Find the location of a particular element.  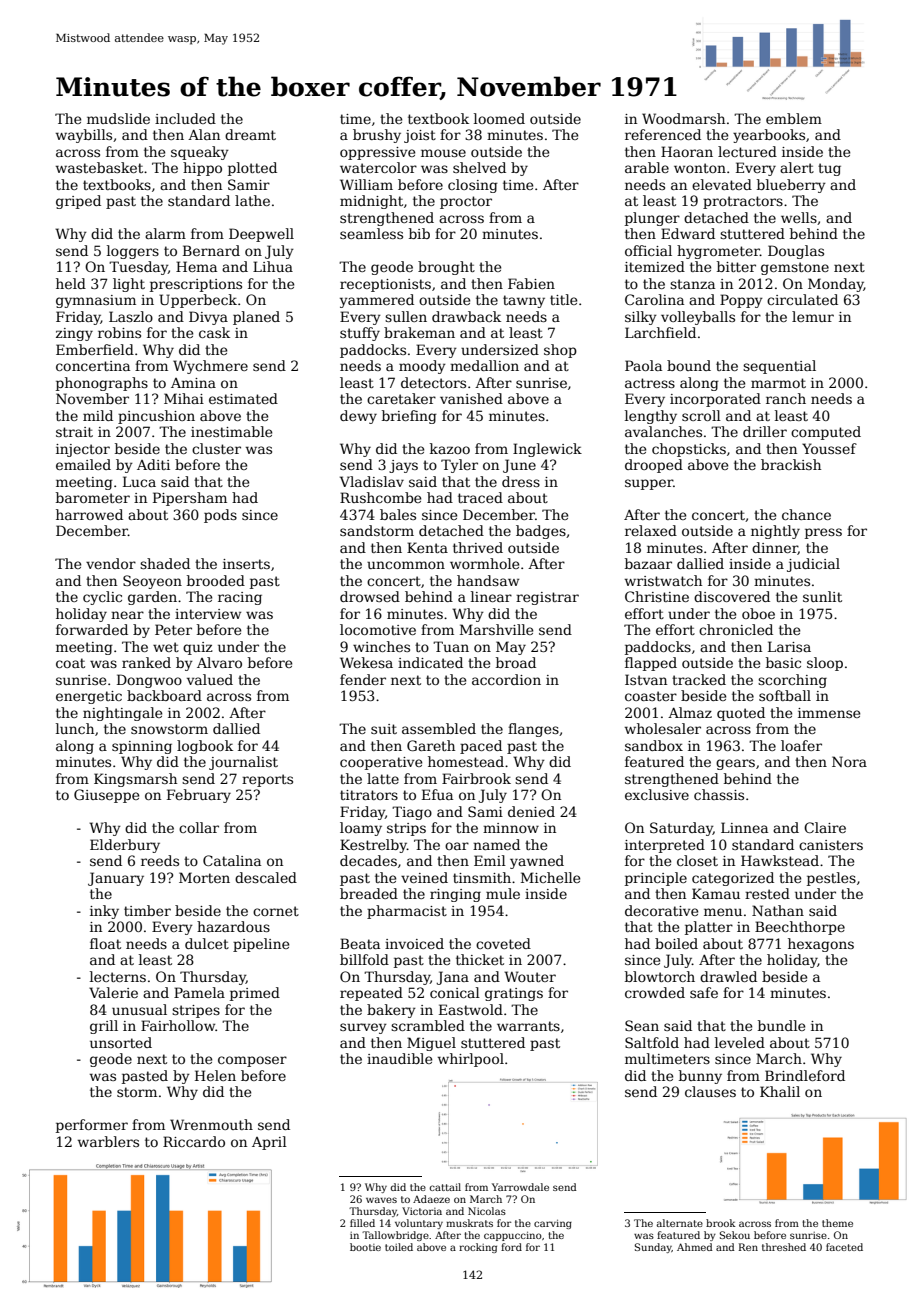

cattail is located at coordinates (445, 1187).
